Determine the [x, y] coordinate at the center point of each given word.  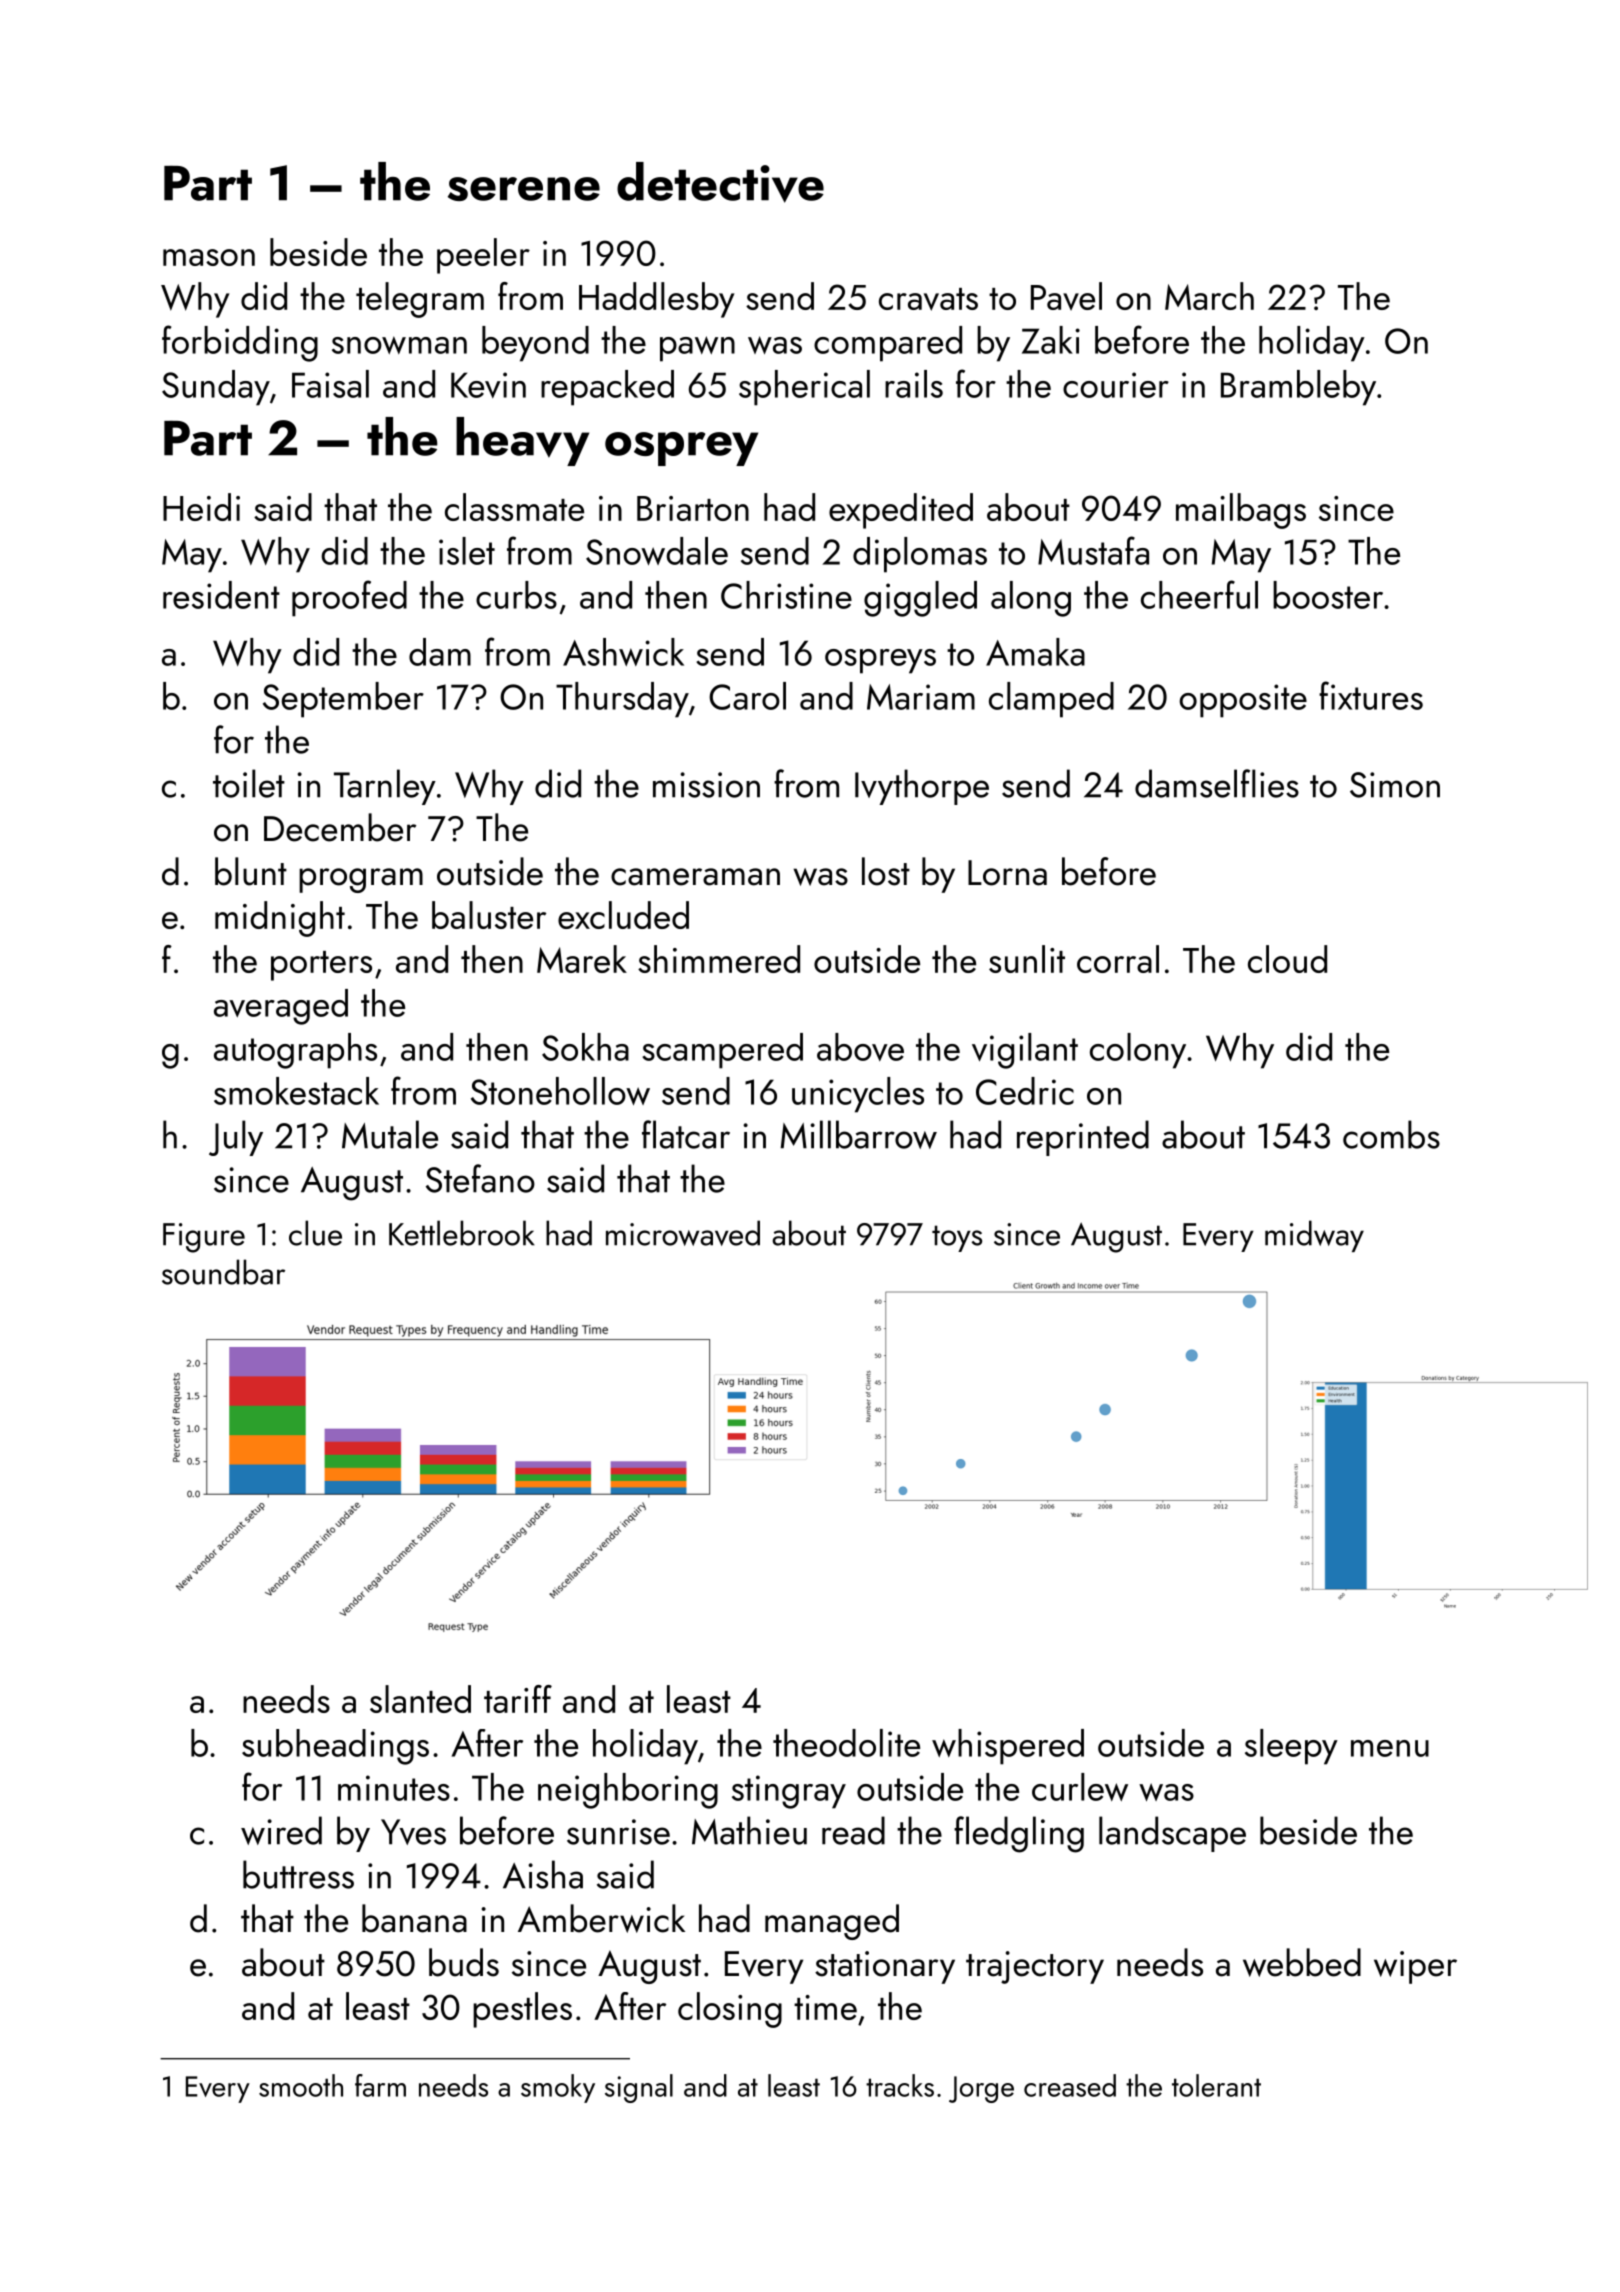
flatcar [686, 1134]
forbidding [240, 343]
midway [1314, 1236]
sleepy [1291, 1747]
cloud [1287, 959]
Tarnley [385, 787]
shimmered [719, 959]
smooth [301, 2085]
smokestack [296, 1091]
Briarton [693, 508]
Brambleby [1298, 388]
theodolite [846, 1743]
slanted [420, 1699]
